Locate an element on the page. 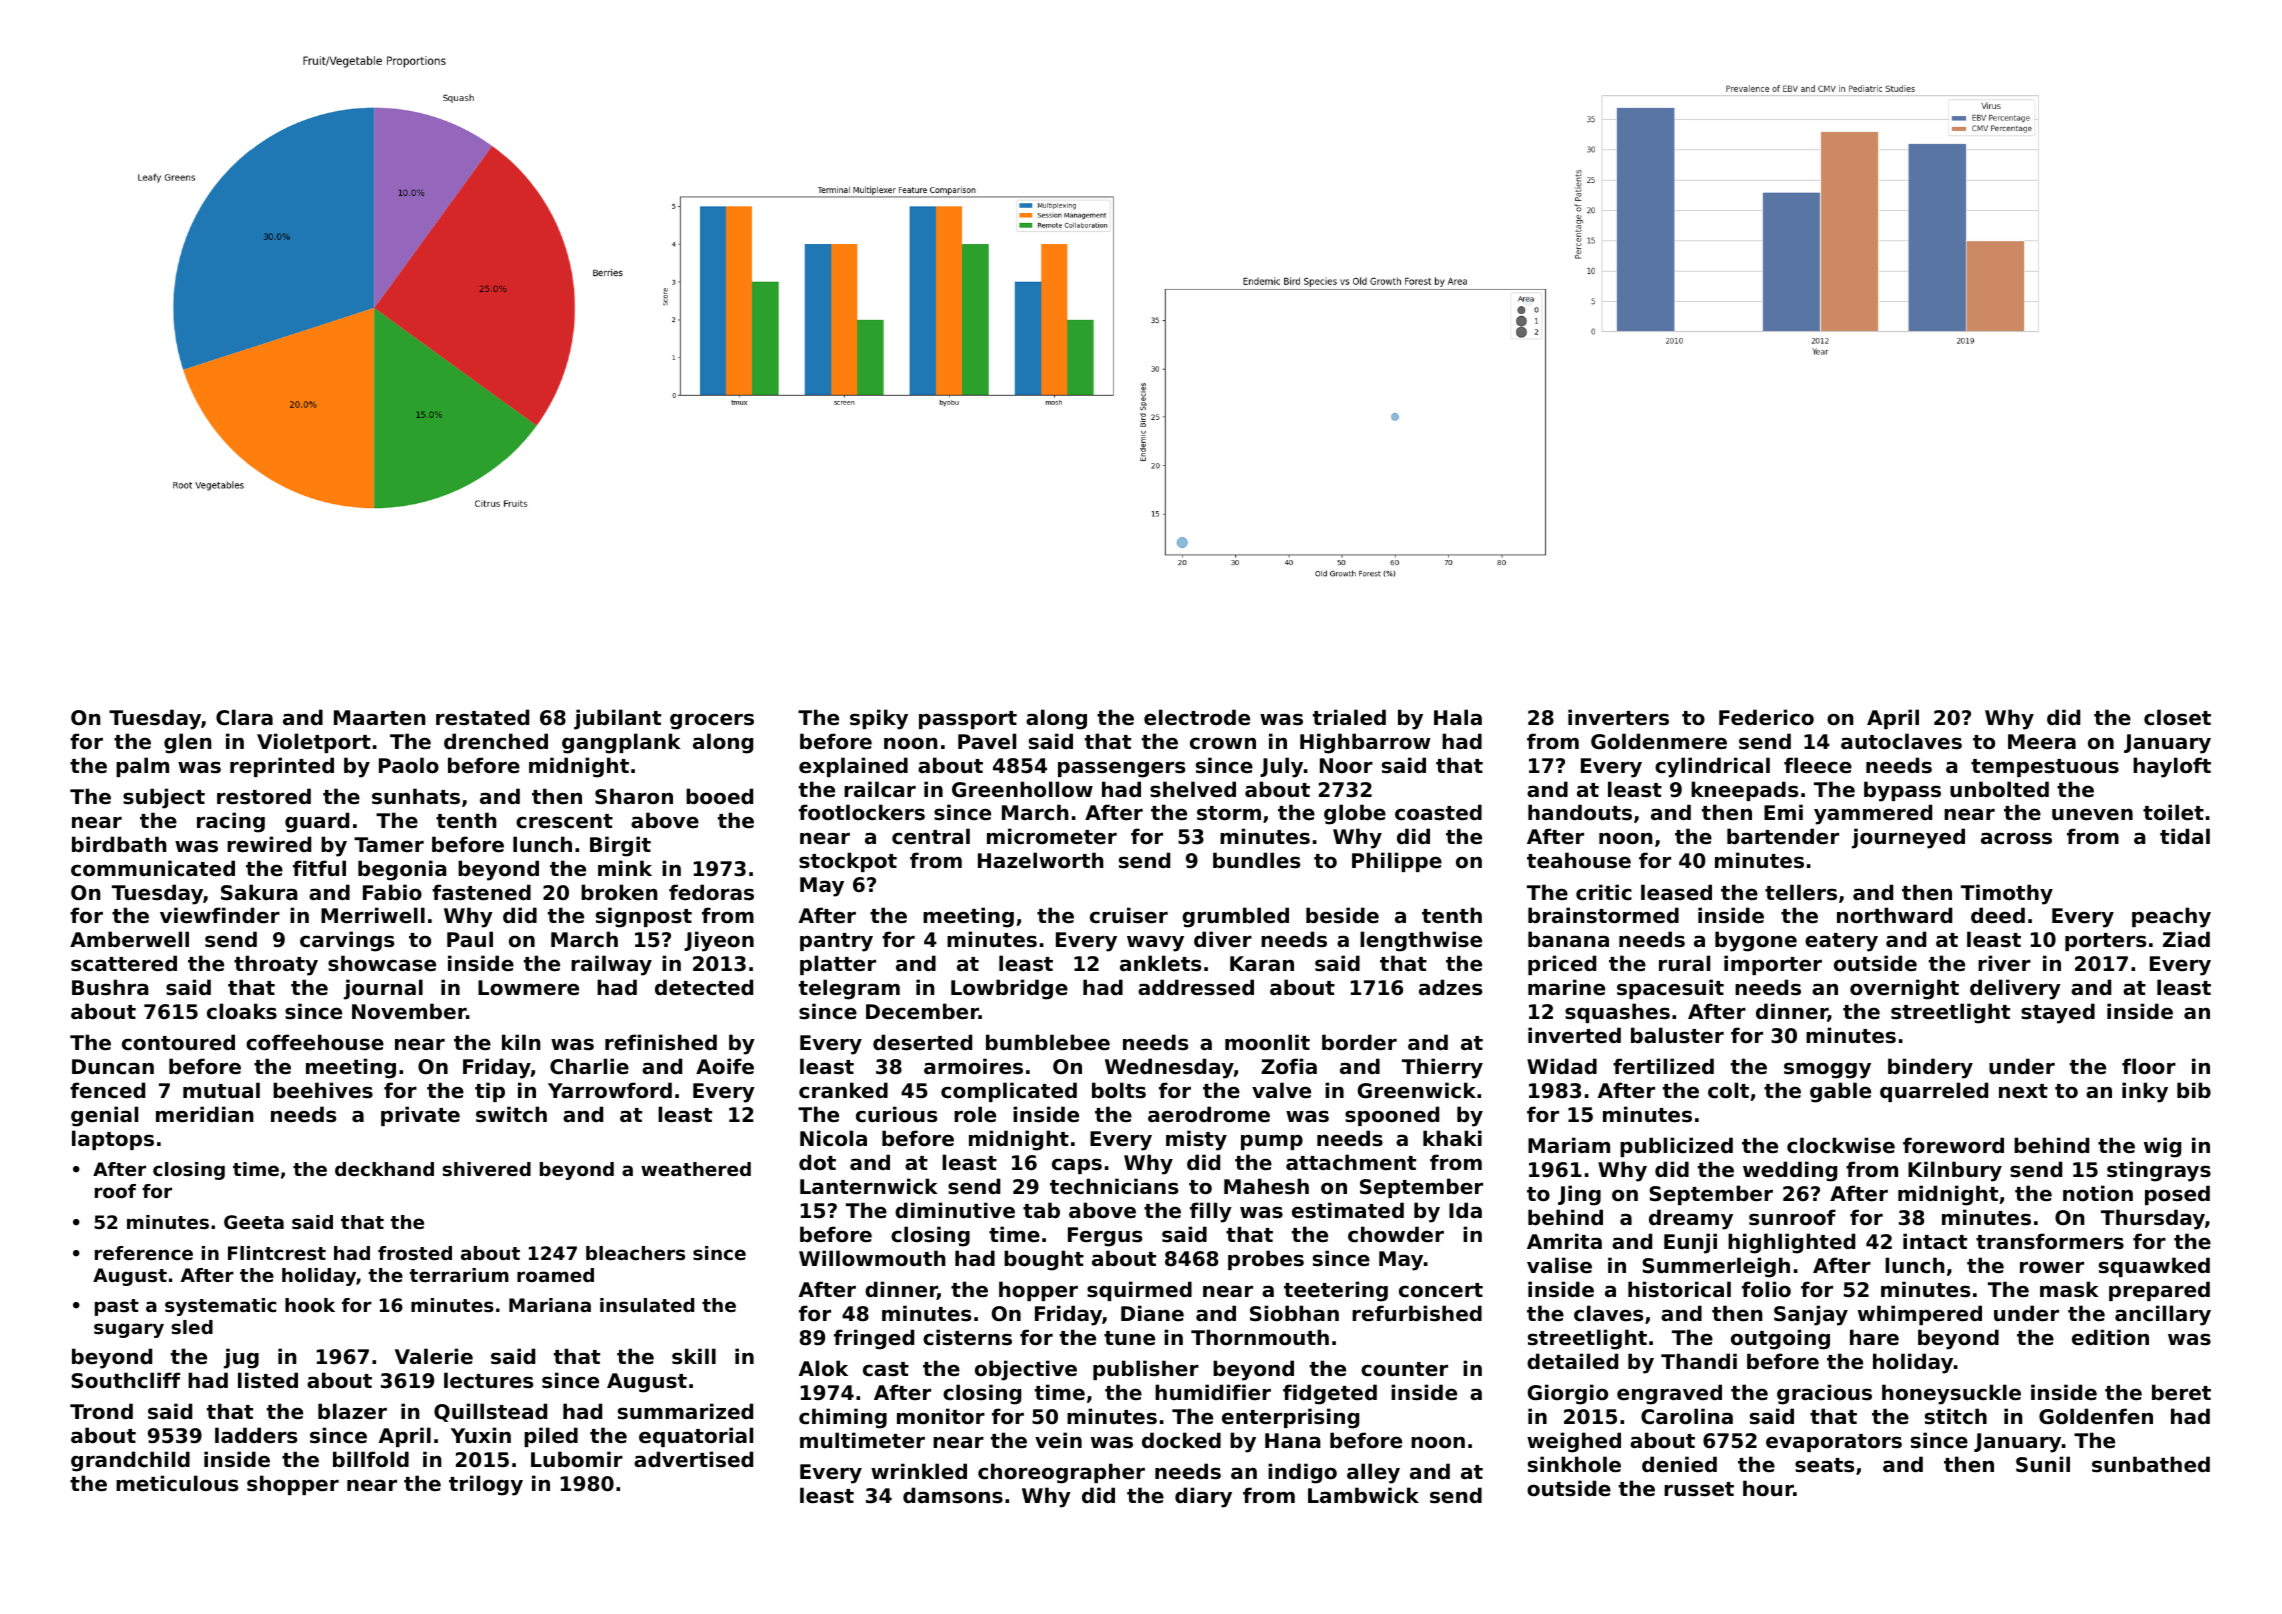 This page has width=2282, height=1614. switch is located at coordinates (511, 1114).
